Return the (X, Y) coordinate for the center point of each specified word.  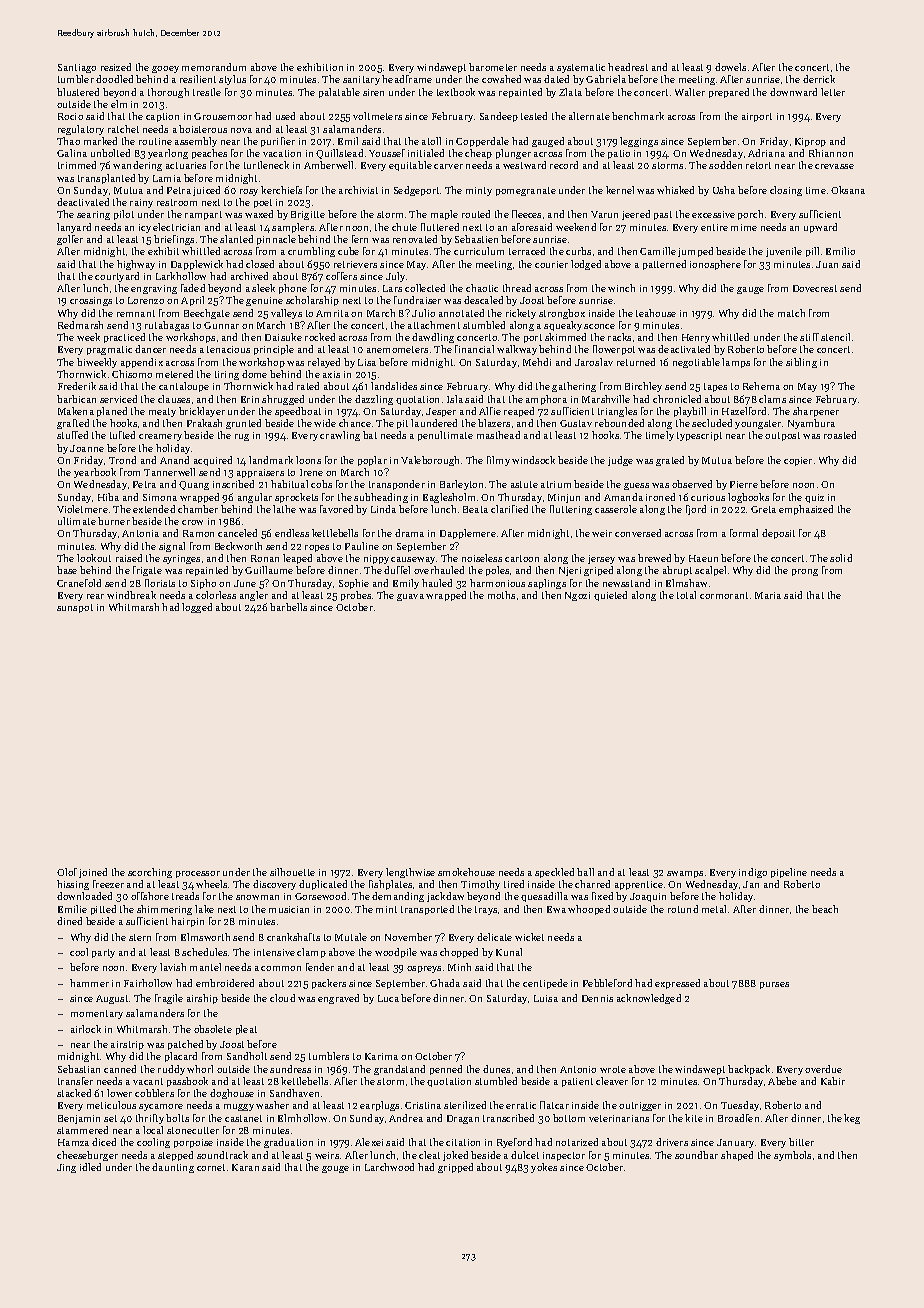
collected (425, 288)
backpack (749, 1070)
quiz (814, 498)
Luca (388, 998)
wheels (211, 884)
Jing (66, 1168)
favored (336, 509)
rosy (249, 192)
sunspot (75, 608)
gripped (455, 1168)
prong (805, 572)
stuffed (72, 435)
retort (758, 165)
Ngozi (577, 596)
